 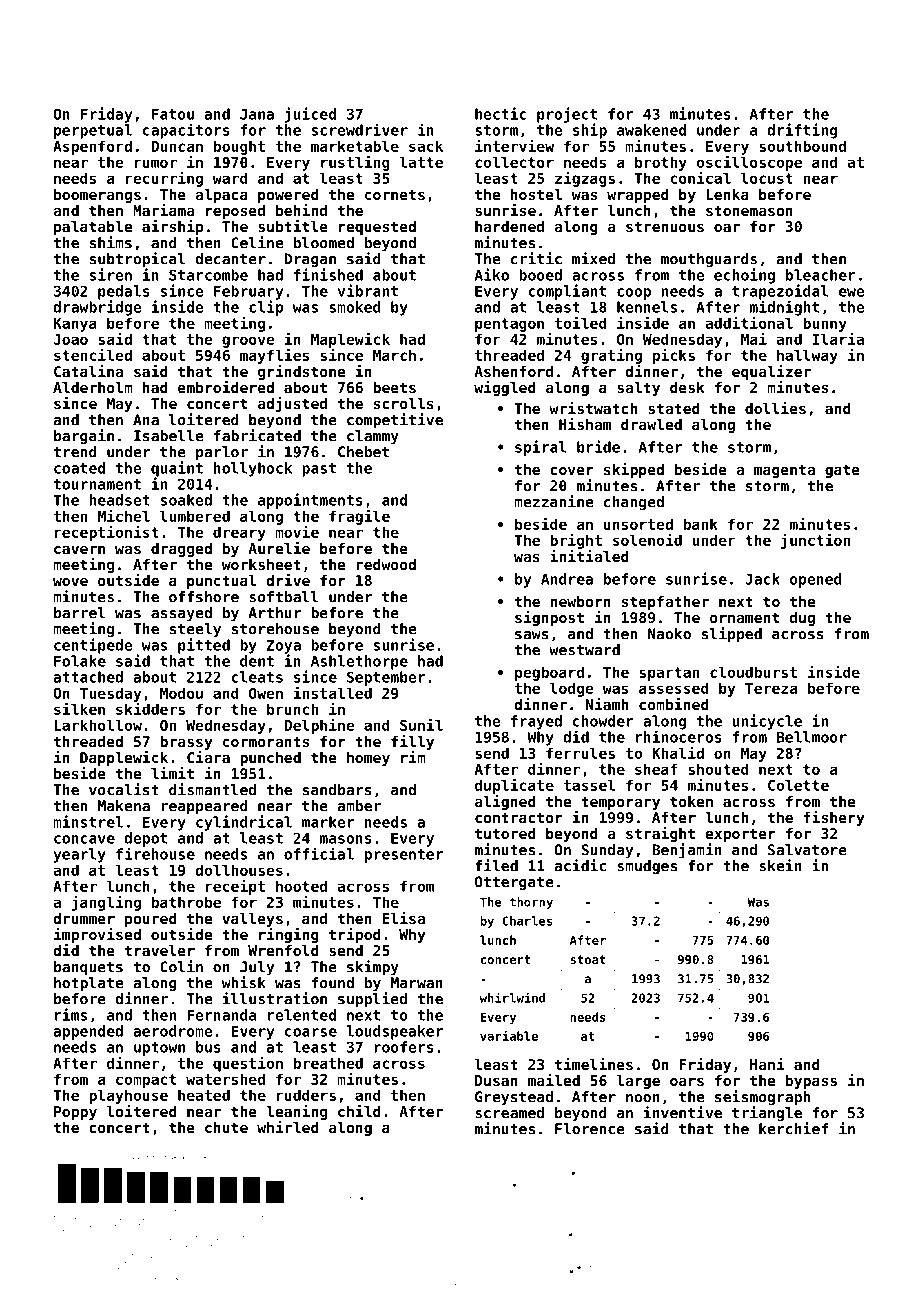 I want to click on juiced, so click(x=310, y=115).
